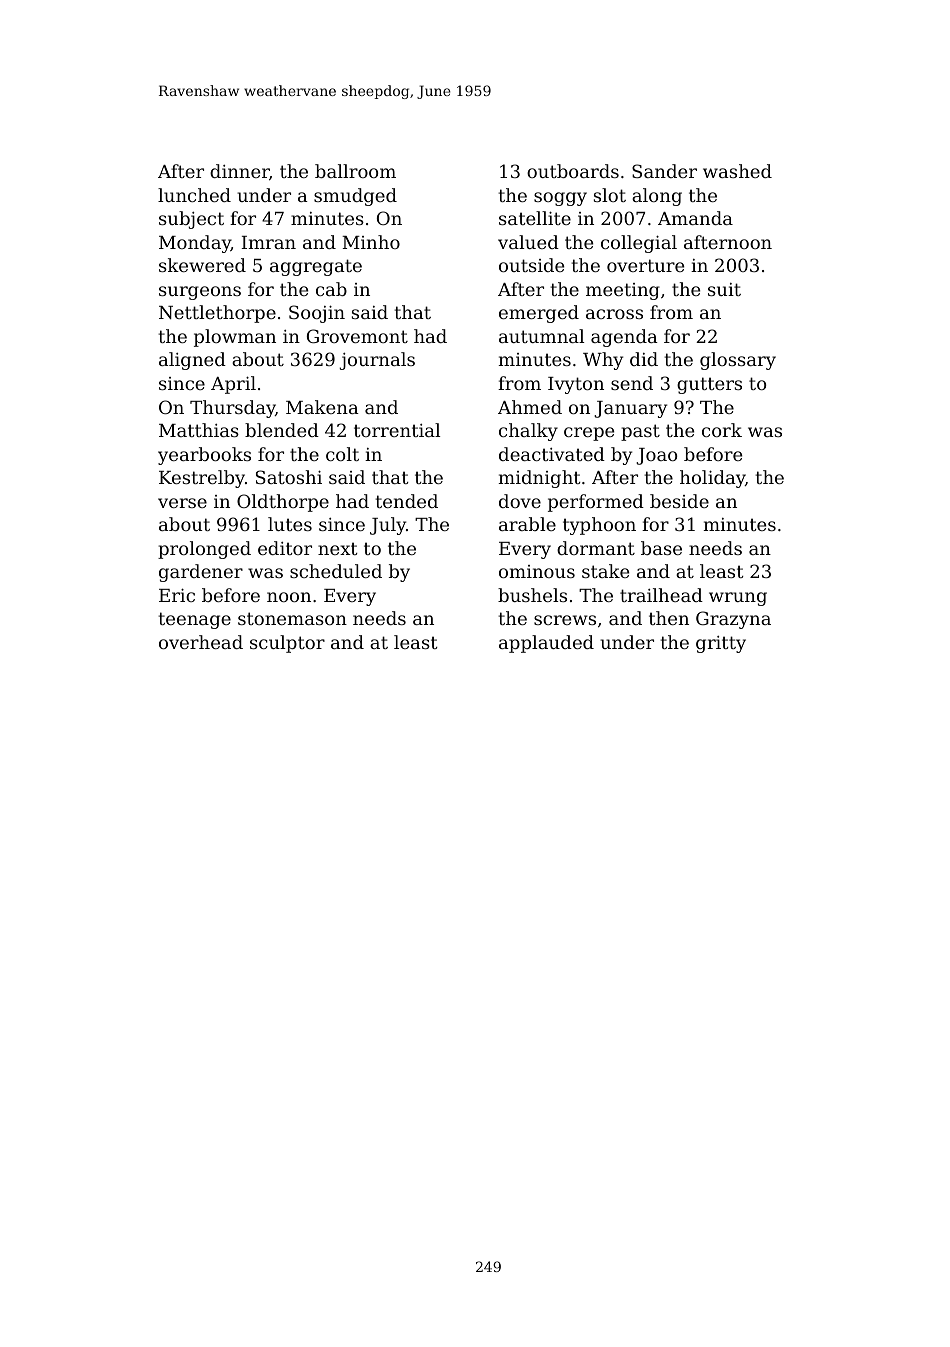 The height and width of the screenshot is (1347, 950). What do you see at coordinates (724, 289) in the screenshot?
I see `suit` at bounding box center [724, 289].
